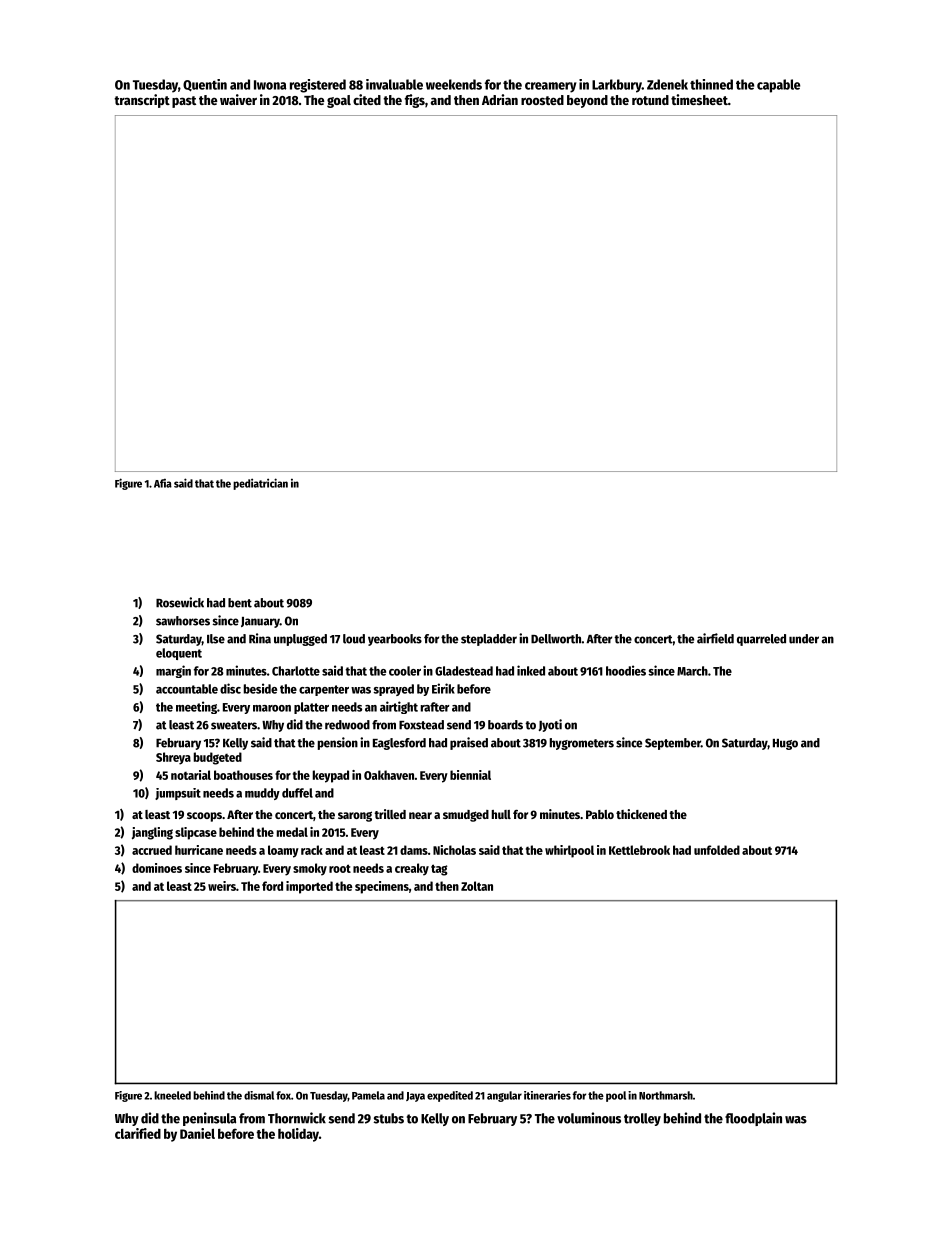 The image size is (952, 1233). I want to click on holiday, so click(298, 1135).
